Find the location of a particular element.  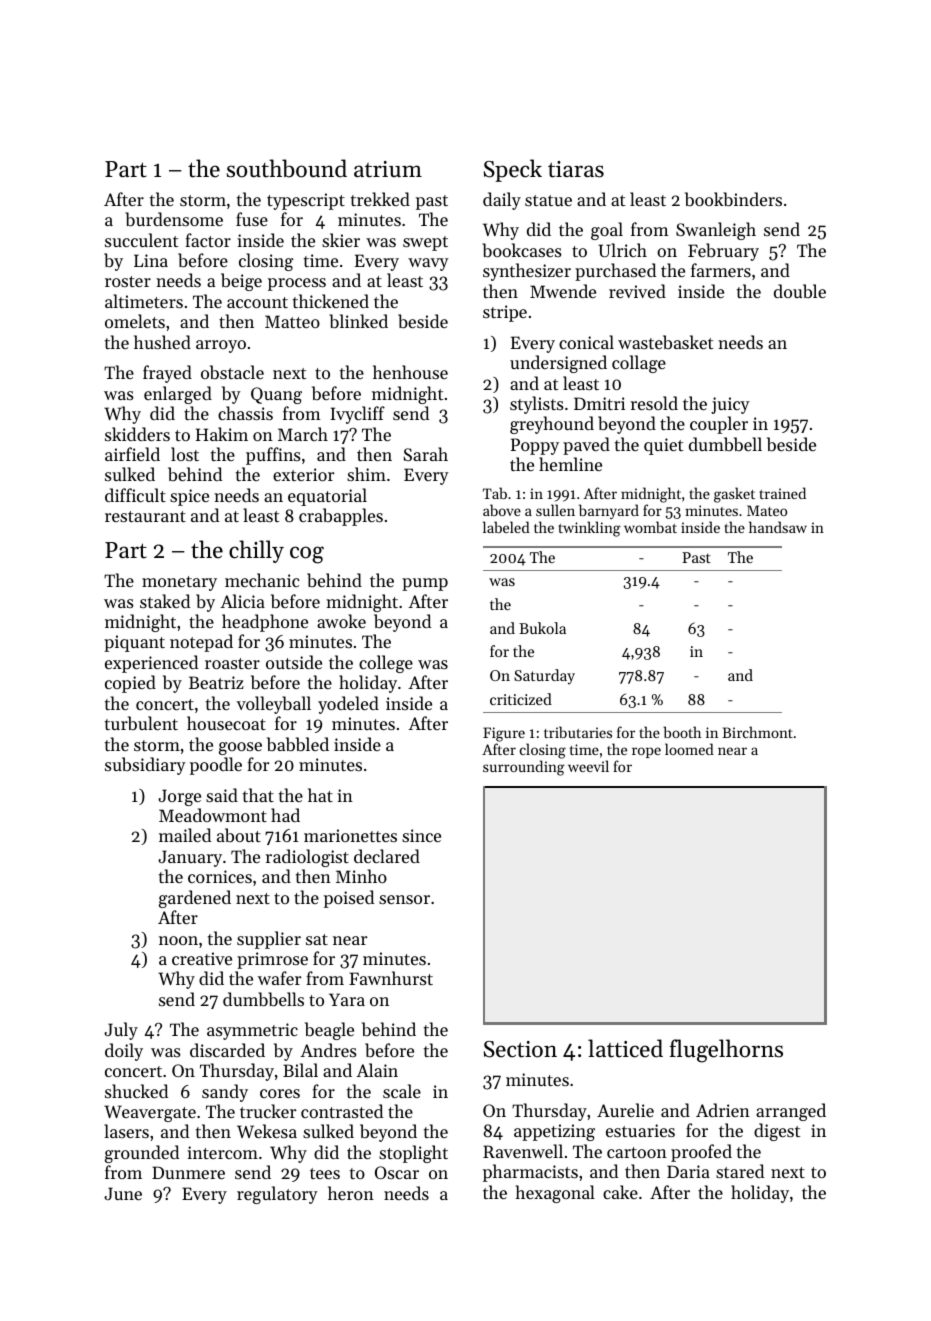

noon is located at coordinates (178, 940).
